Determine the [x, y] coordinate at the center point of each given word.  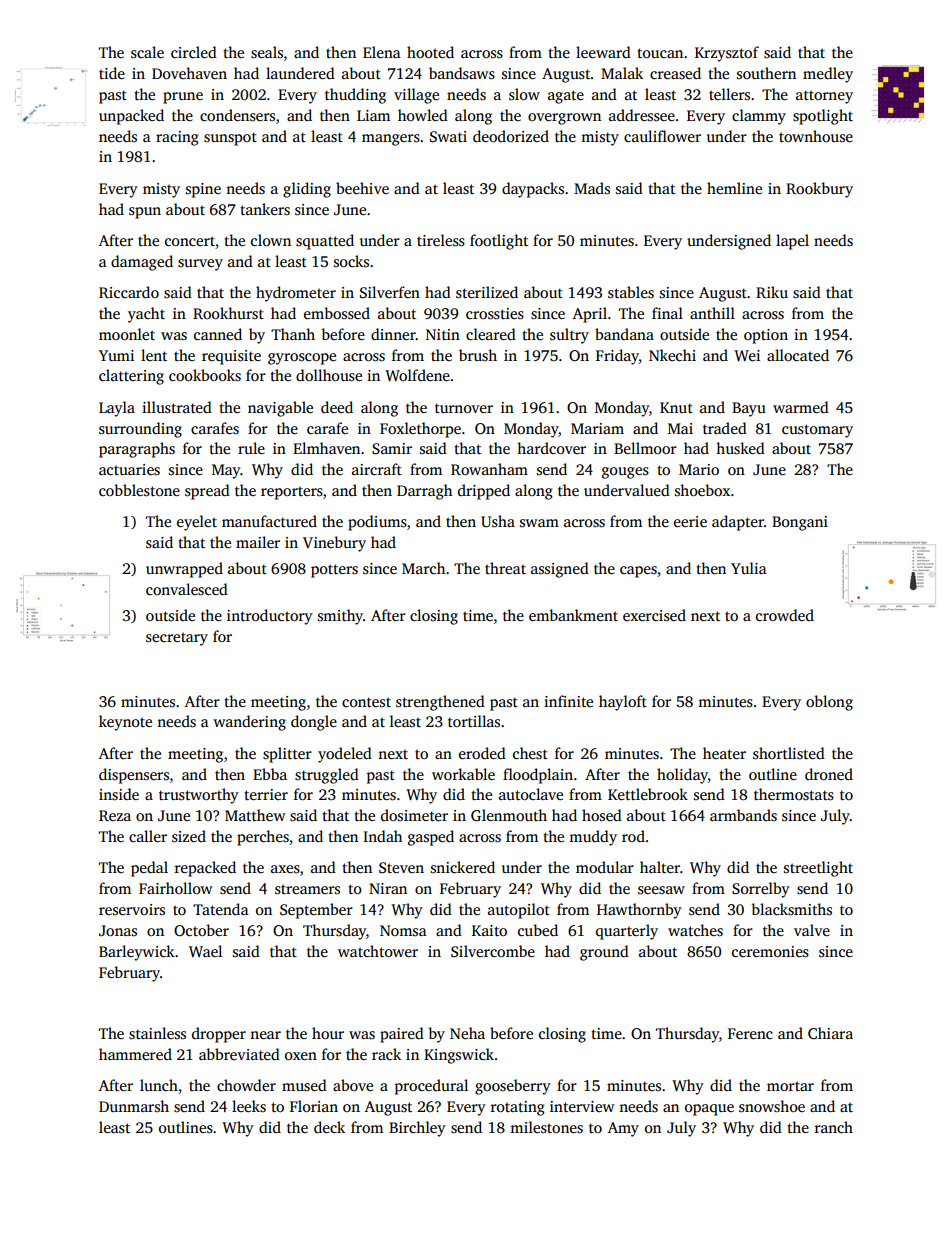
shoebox [702, 490]
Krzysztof [727, 54]
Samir [392, 449]
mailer [258, 542]
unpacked [131, 117]
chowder [246, 1085]
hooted [430, 52]
